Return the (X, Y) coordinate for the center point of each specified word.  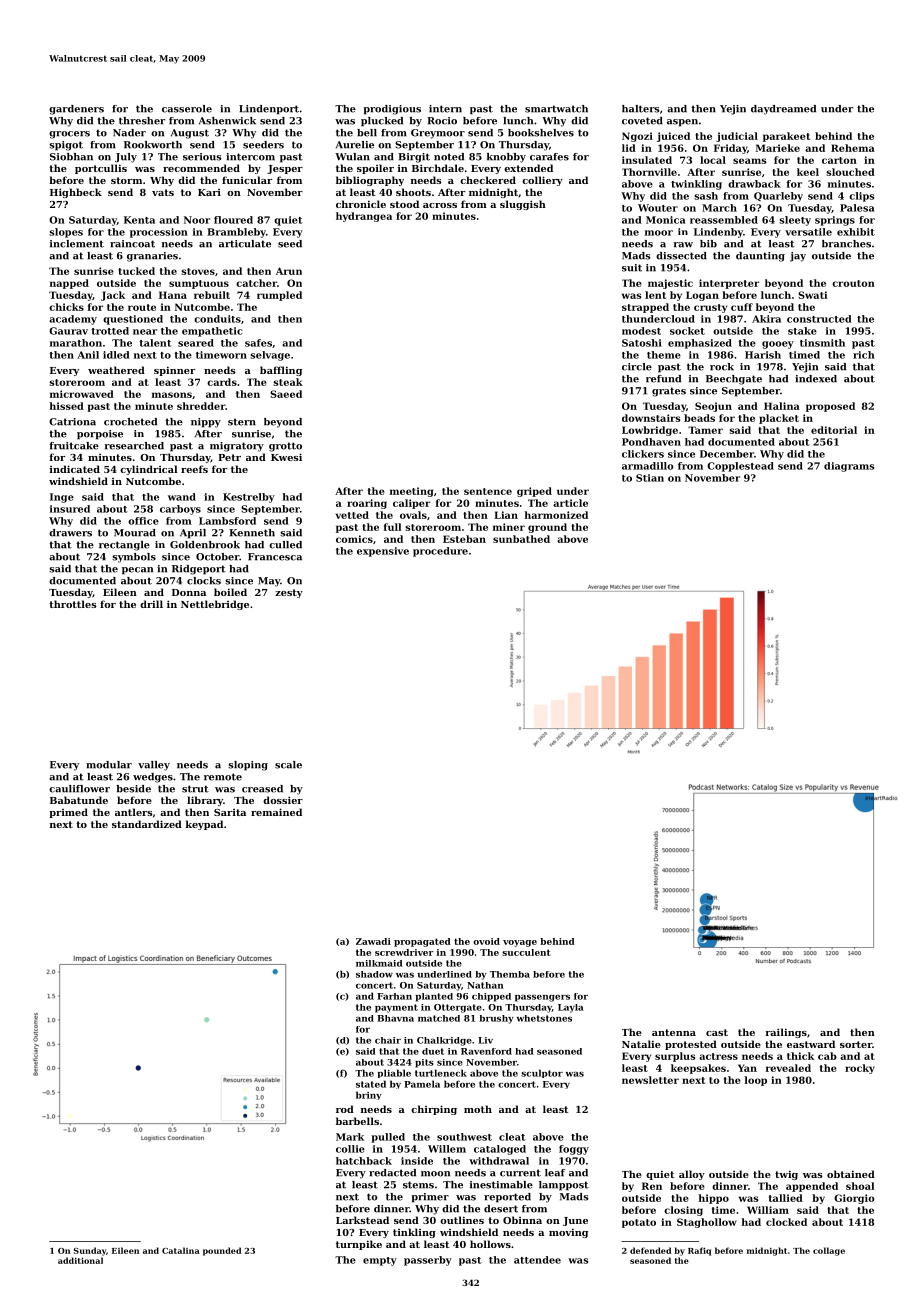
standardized (147, 824)
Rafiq (699, 1251)
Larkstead (362, 1220)
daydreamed (783, 110)
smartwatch (556, 109)
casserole (187, 109)
